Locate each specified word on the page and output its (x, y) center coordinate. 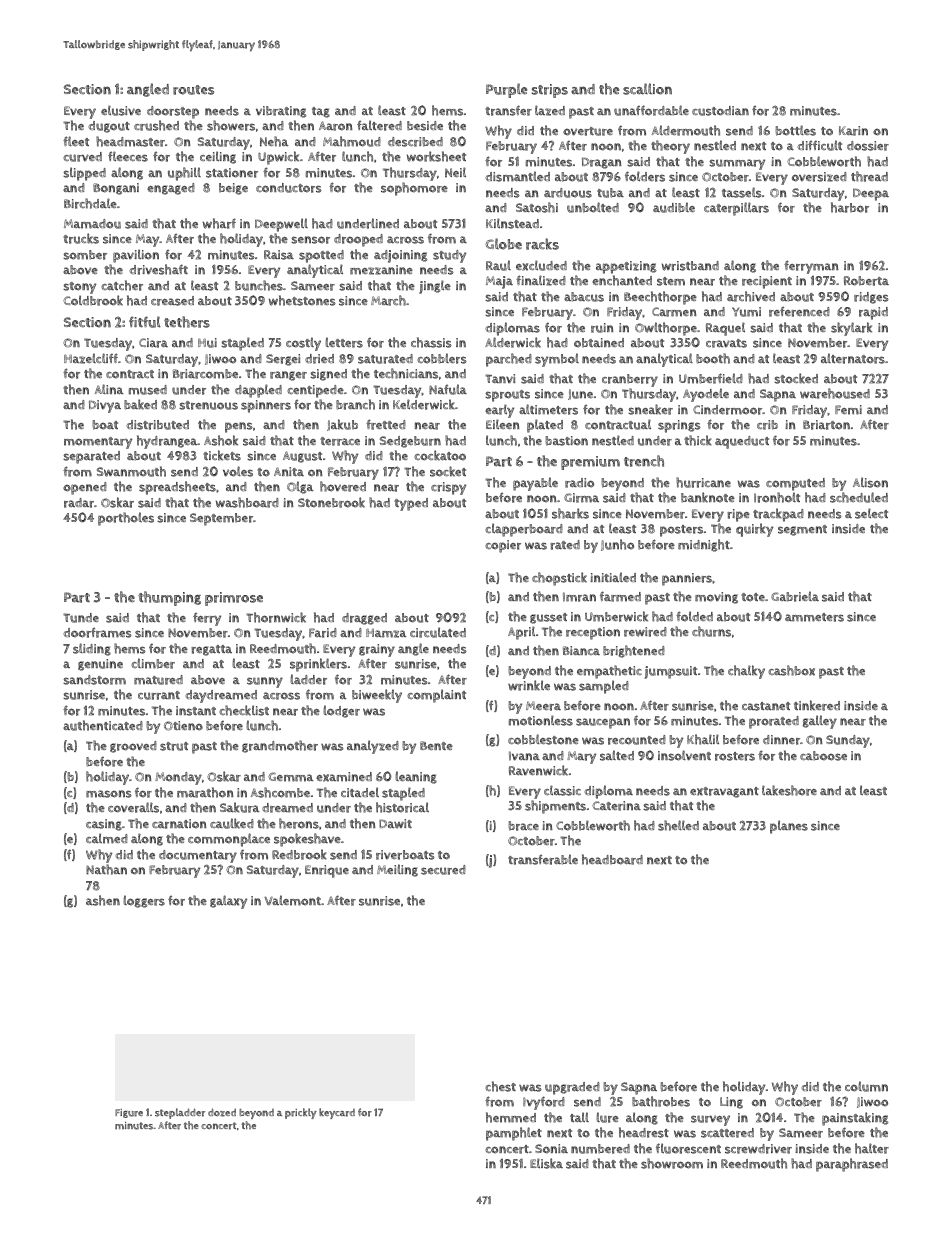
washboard (247, 502)
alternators (853, 358)
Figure (129, 1113)
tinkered (817, 705)
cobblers (442, 358)
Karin (853, 131)
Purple (506, 90)
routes (193, 90)
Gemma (291, 777)
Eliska (546, 1163)
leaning (416, 777)
